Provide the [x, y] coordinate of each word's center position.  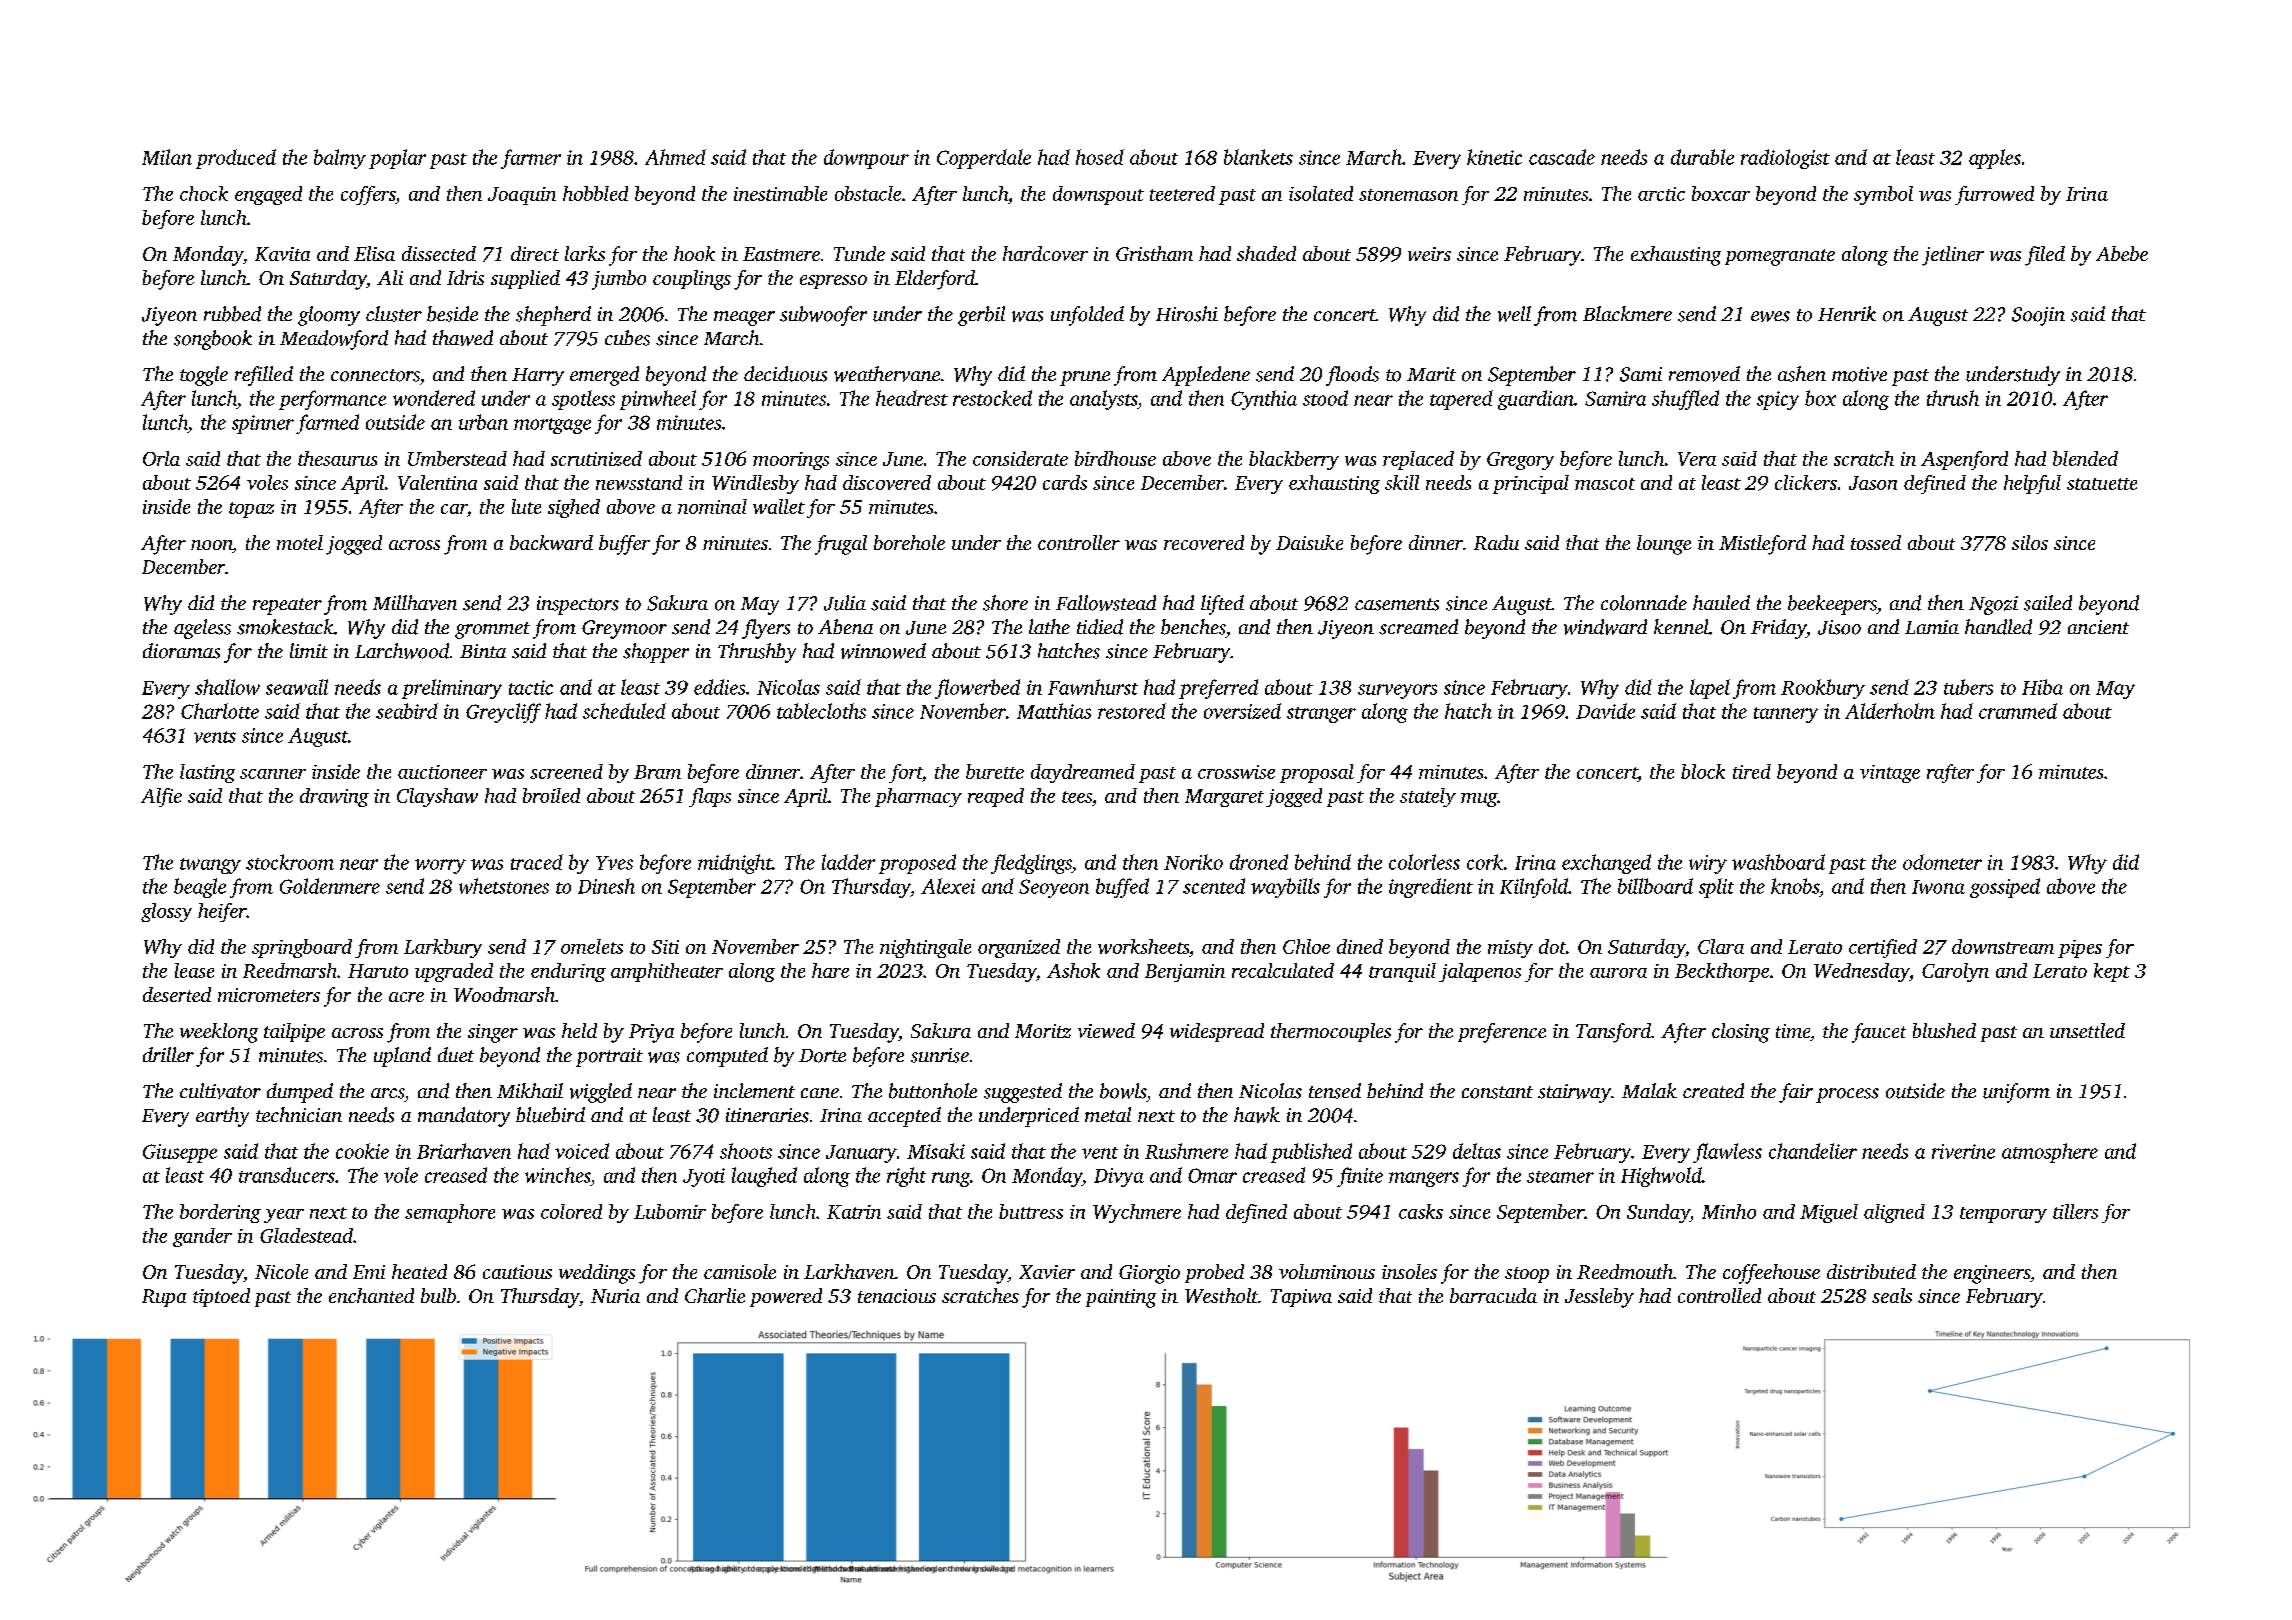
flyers [766, 629]
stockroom [290, 862]
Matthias [1054, 711]
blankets [1258, 157]
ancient [2098, 627]
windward [1605, 627]
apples [1995, 159]
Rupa [164, 1298]
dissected [439, 253]
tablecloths [821, 711]
